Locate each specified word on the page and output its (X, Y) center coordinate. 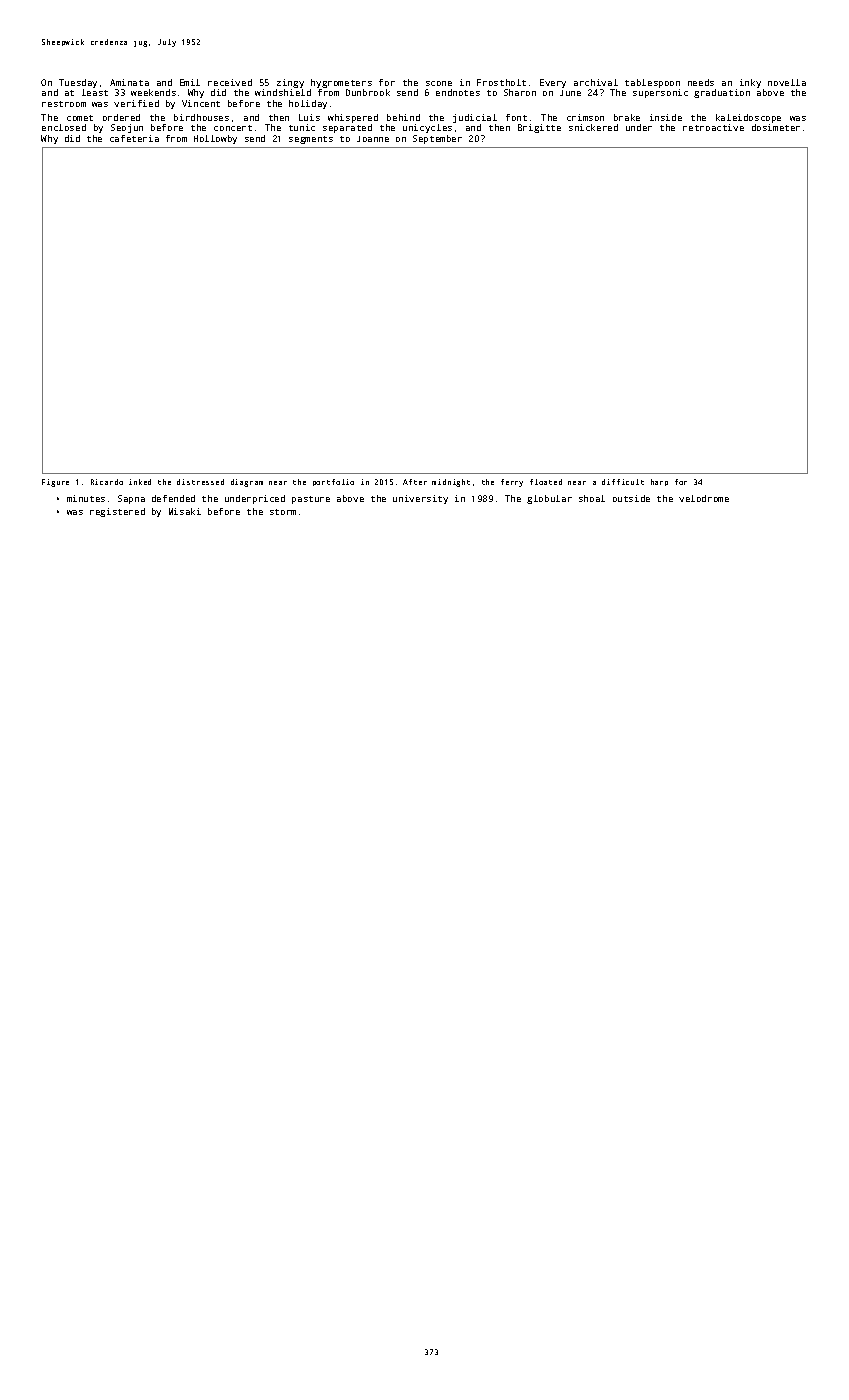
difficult (623, 482)
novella (787, 82)
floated (546, 482)
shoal (592, 498)
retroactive (713, 127)
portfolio (333, 482)
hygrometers (341, 83)
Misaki (185, 511)
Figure (55, 483)
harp (659, 482)
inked (140, 482)
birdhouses (201, 117)
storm (283, 512)
